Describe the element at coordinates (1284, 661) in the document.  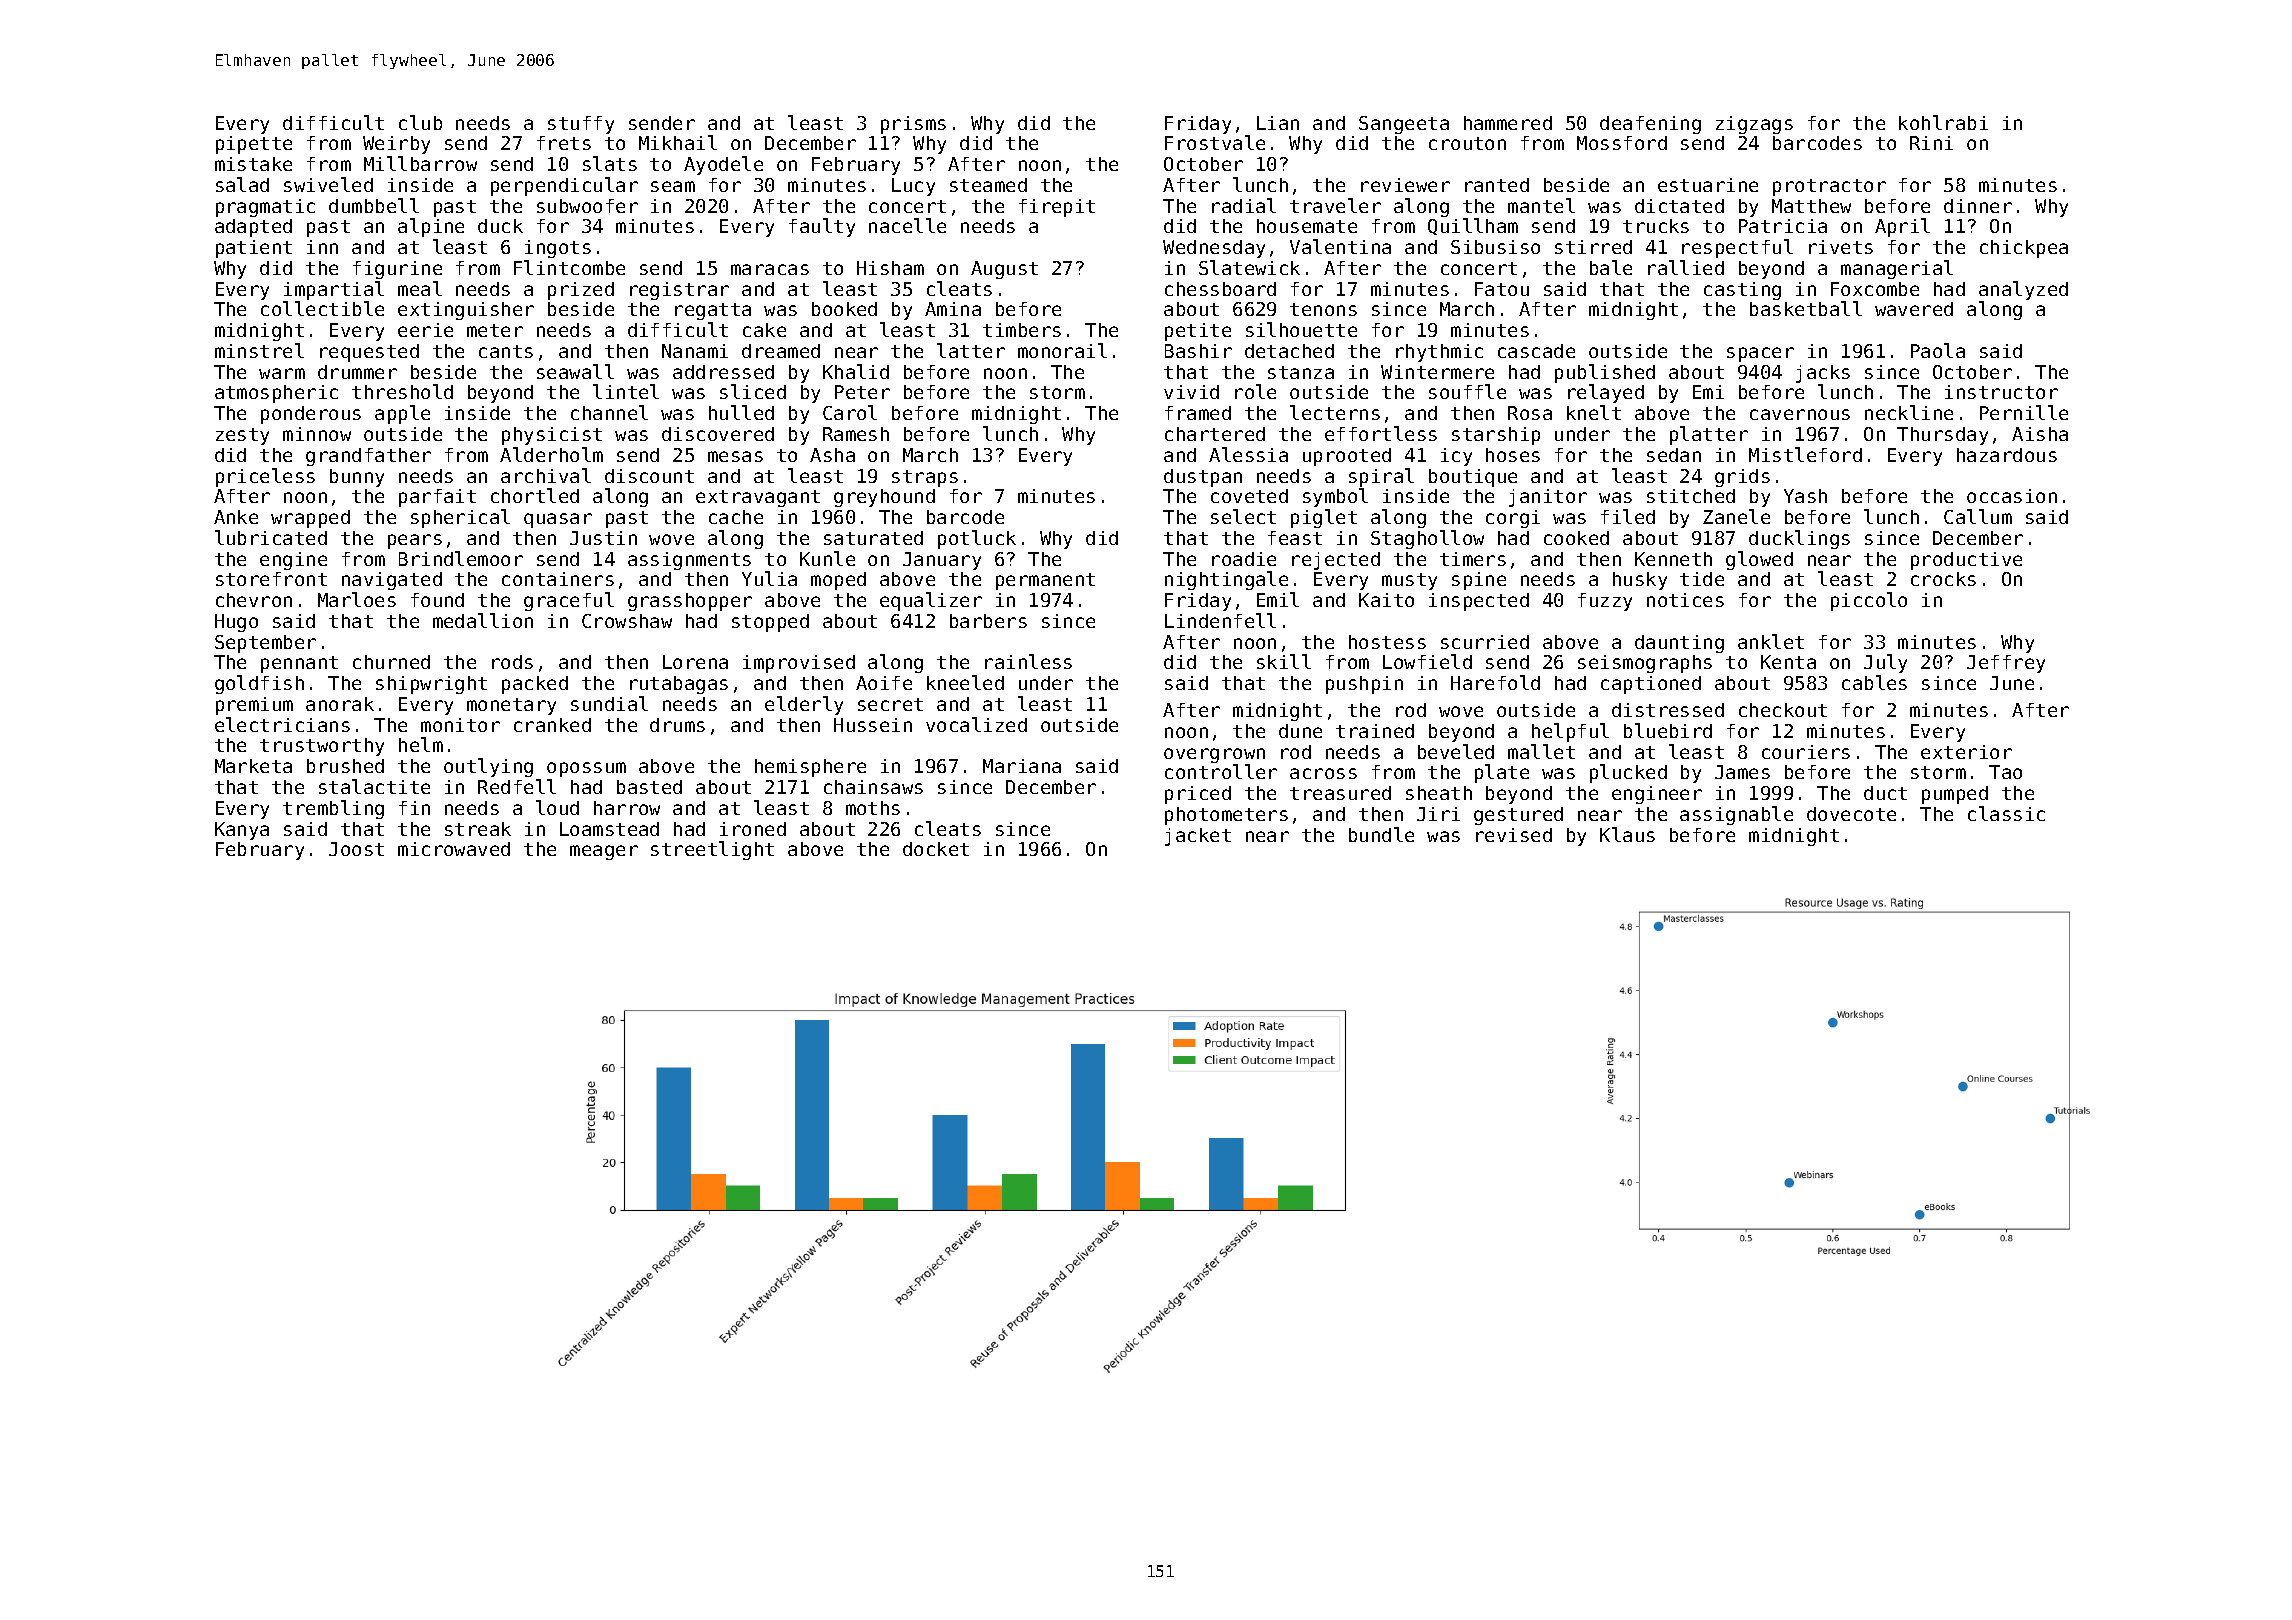
I see `skill` at that location.
